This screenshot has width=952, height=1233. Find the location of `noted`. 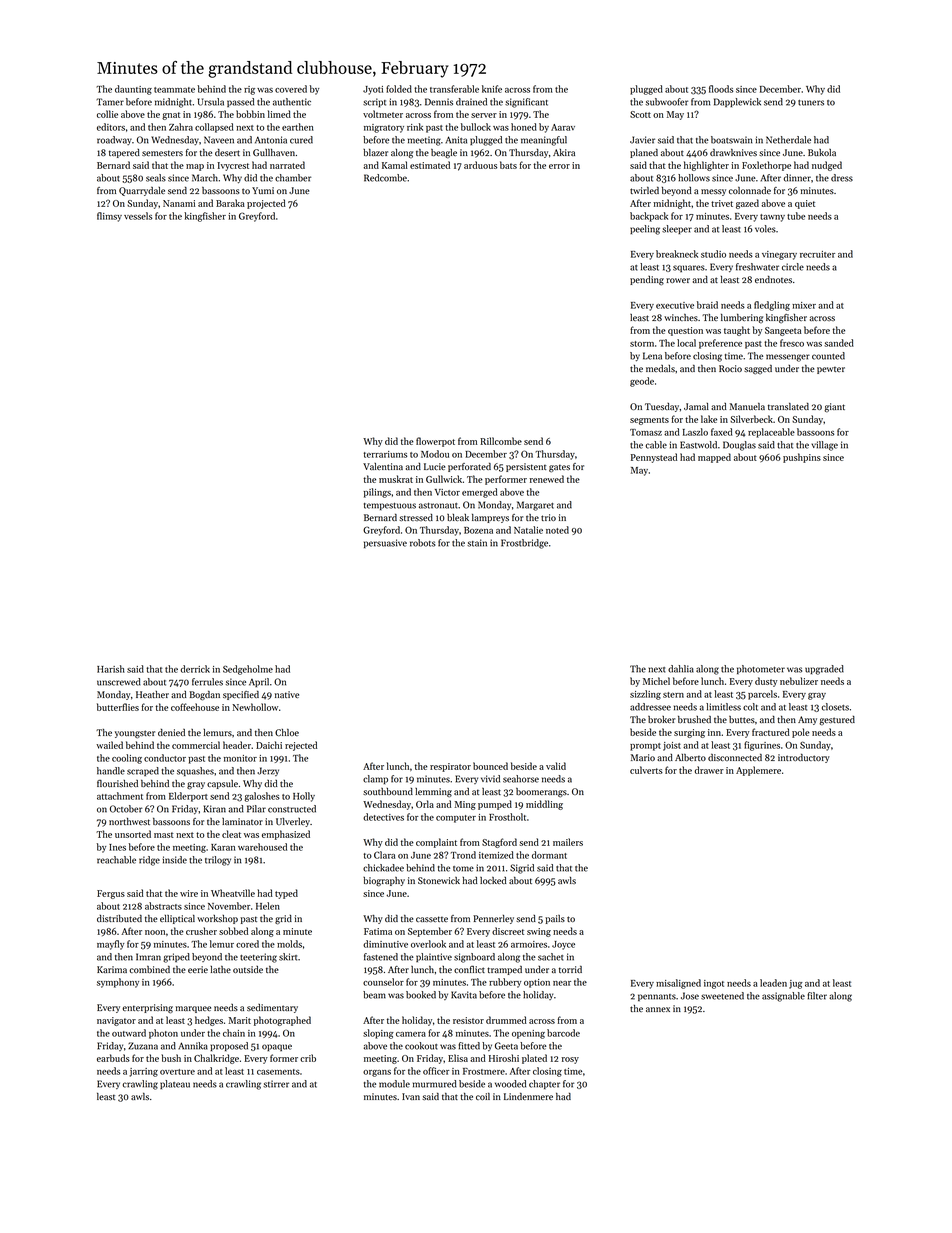

noted is located at coordinates (557, 530).
